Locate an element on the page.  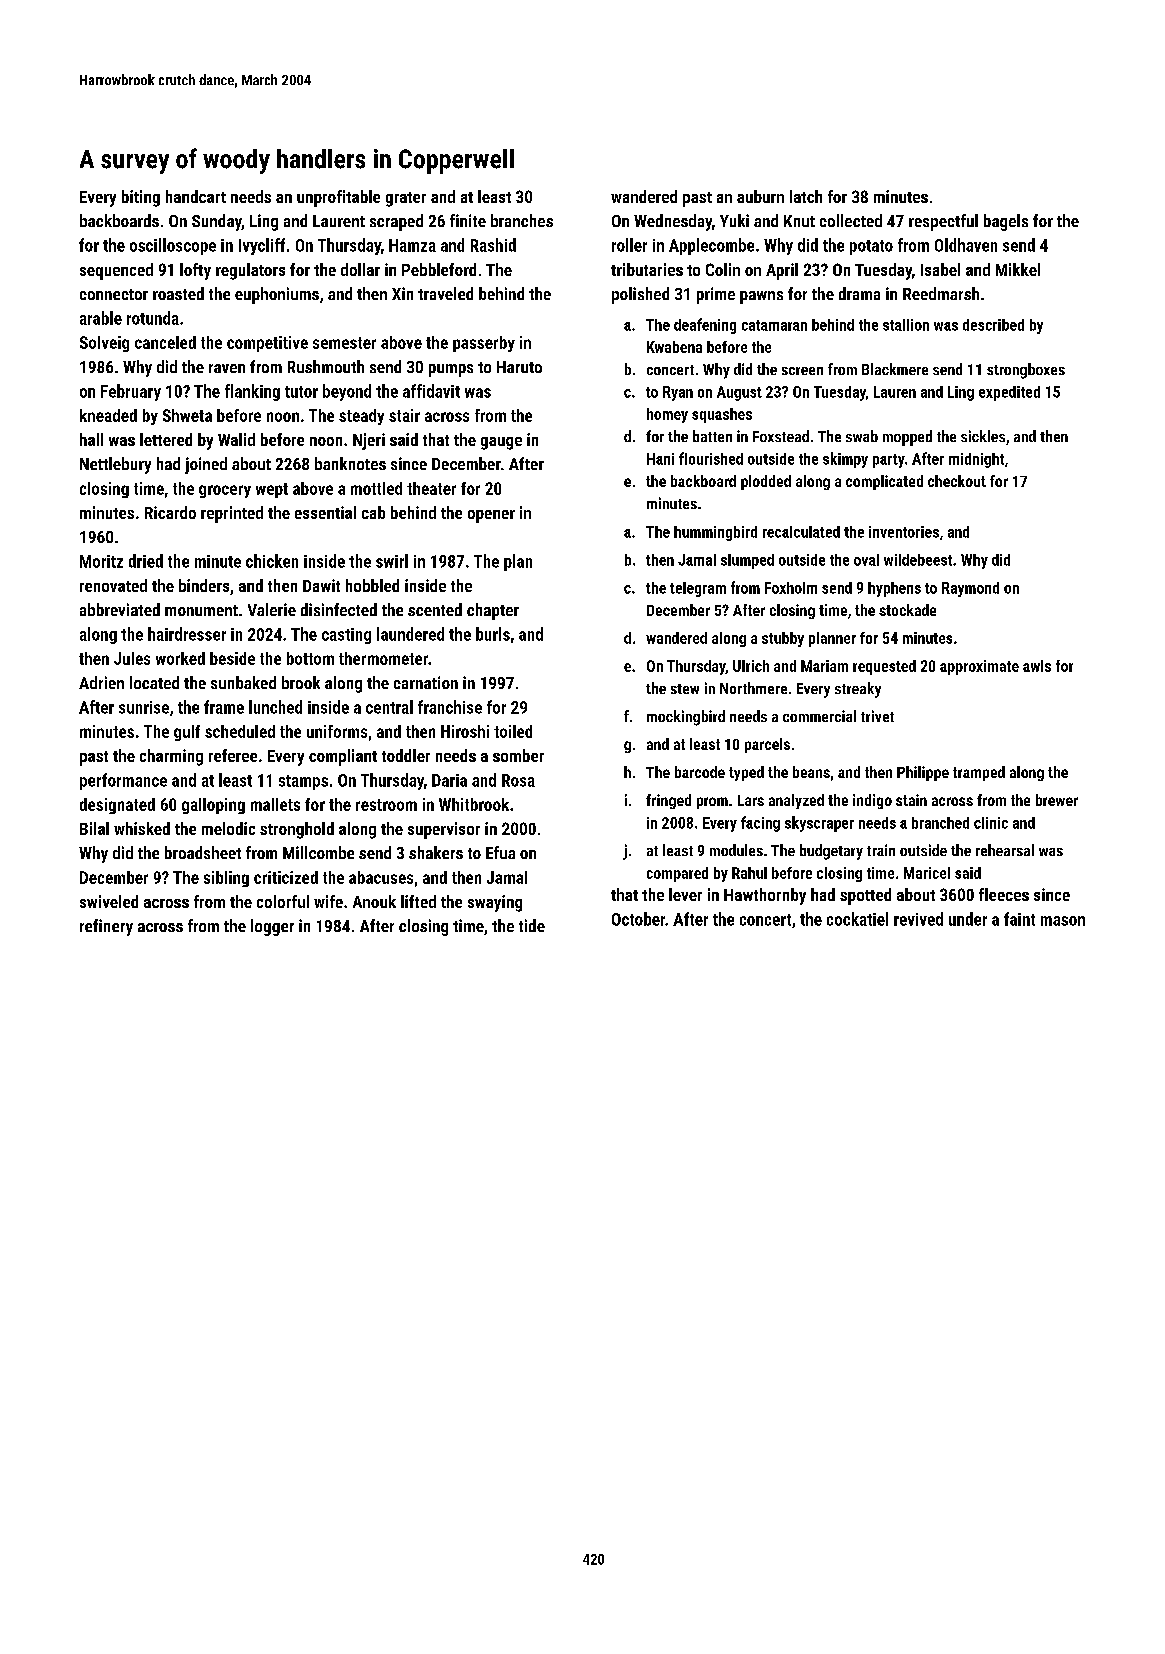
potato is located at coordinates (871, 247).
